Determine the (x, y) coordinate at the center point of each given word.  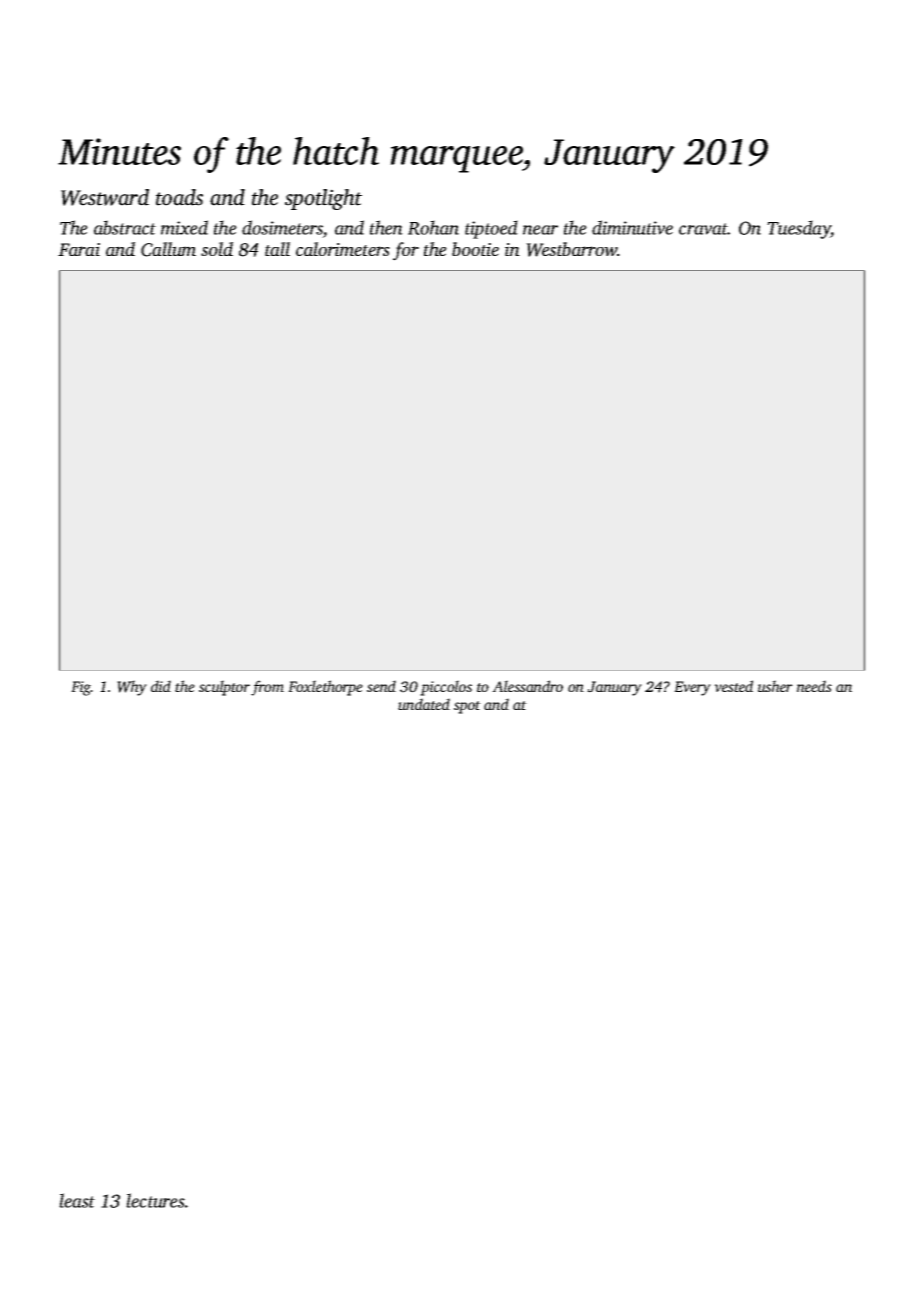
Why (132, 688)
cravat (703, 229)
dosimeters (282, 227)
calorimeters (343, 249)
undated (424, 704)
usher (775, 686)
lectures (155, 1200)
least (77, 1200)
